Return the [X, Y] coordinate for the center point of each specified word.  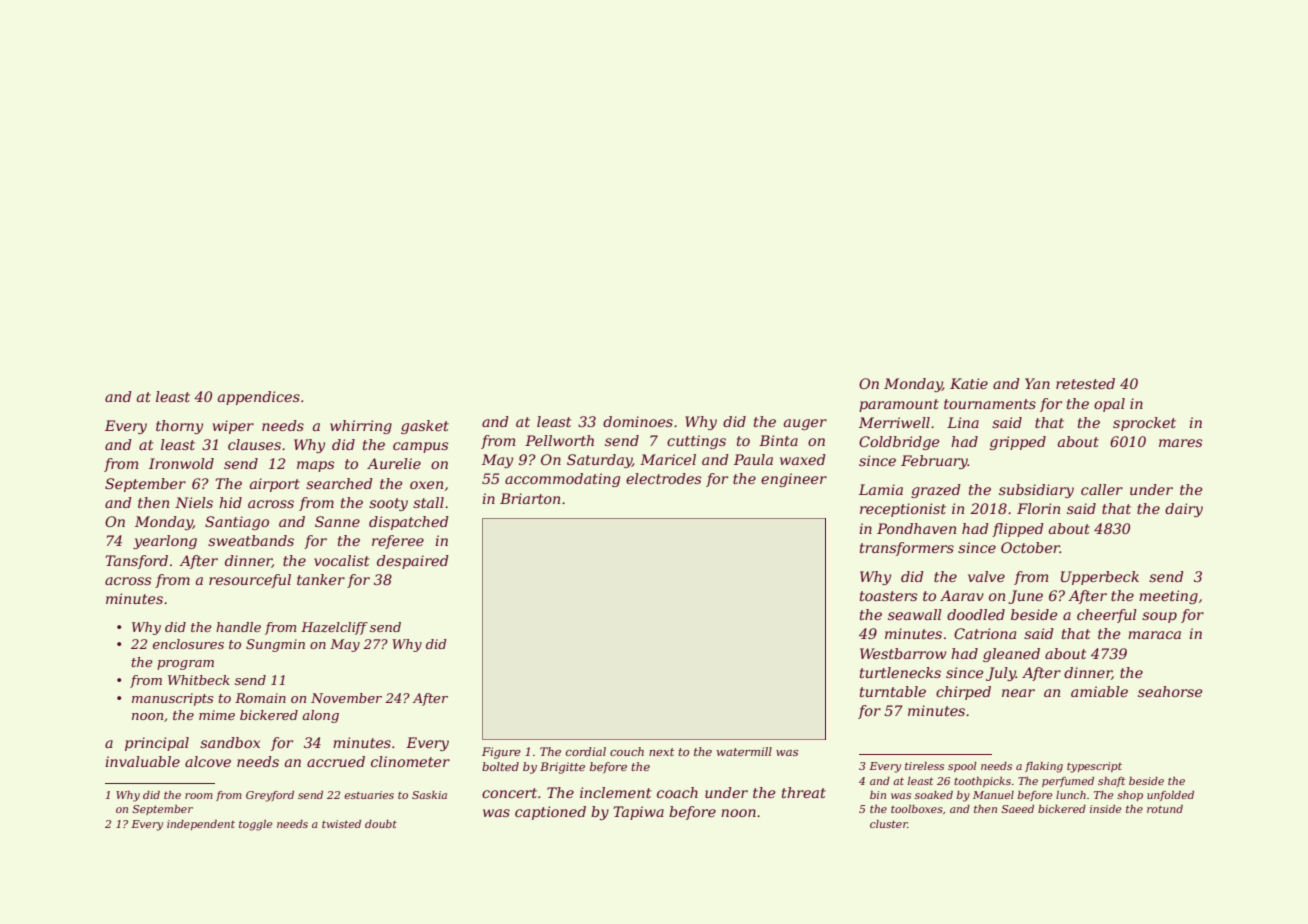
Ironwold [181, 463]
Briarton [530, 498]
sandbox [230, 742]
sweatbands [251, 540]
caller [1102, 489]
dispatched [409, 523]
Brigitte [562, 768]
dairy [1184, 510]
